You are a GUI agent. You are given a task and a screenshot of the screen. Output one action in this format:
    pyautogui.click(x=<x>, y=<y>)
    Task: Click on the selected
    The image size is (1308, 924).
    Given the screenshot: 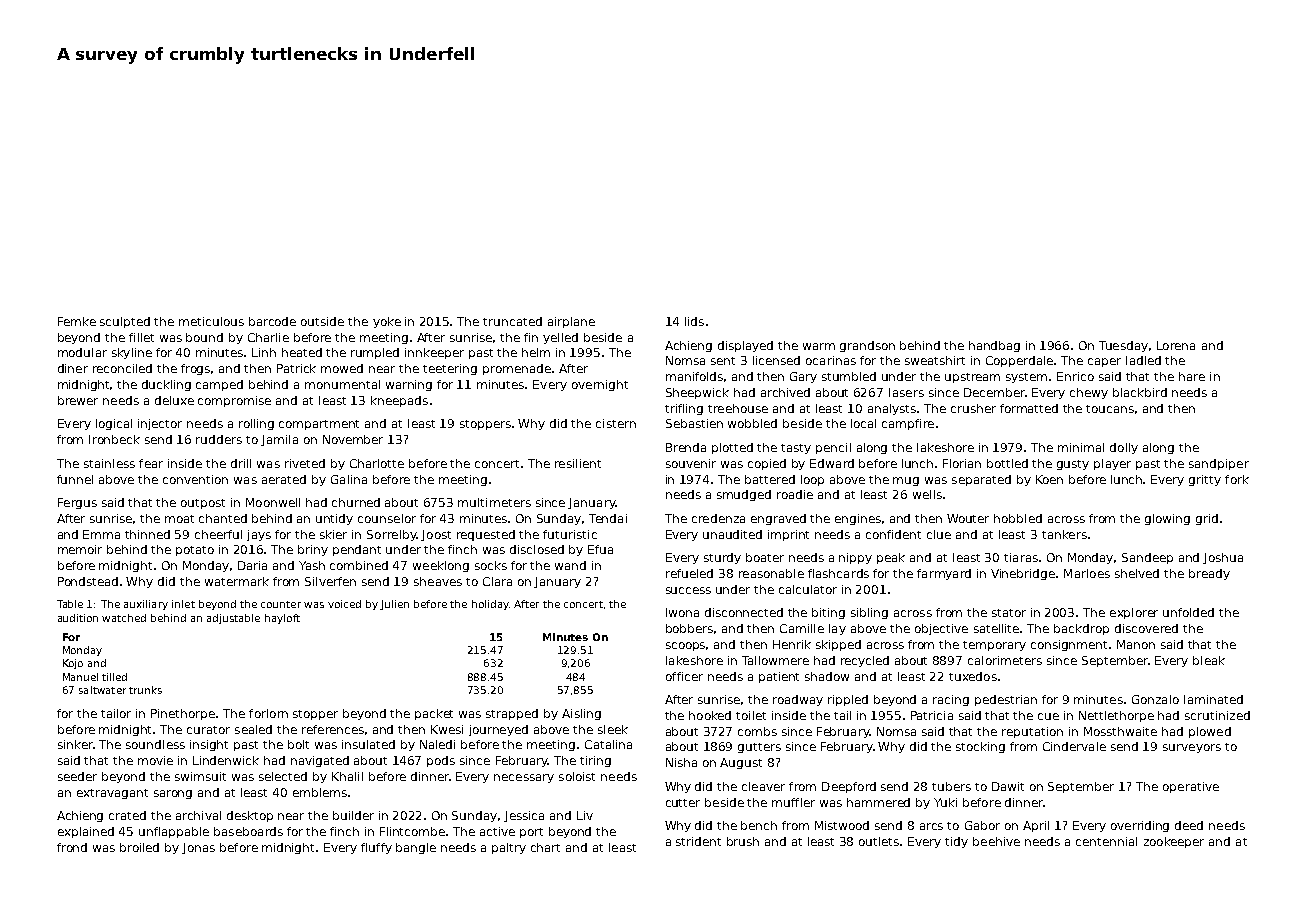 What is the action you would take?
    pyautogui.click(x=283, y=776)
